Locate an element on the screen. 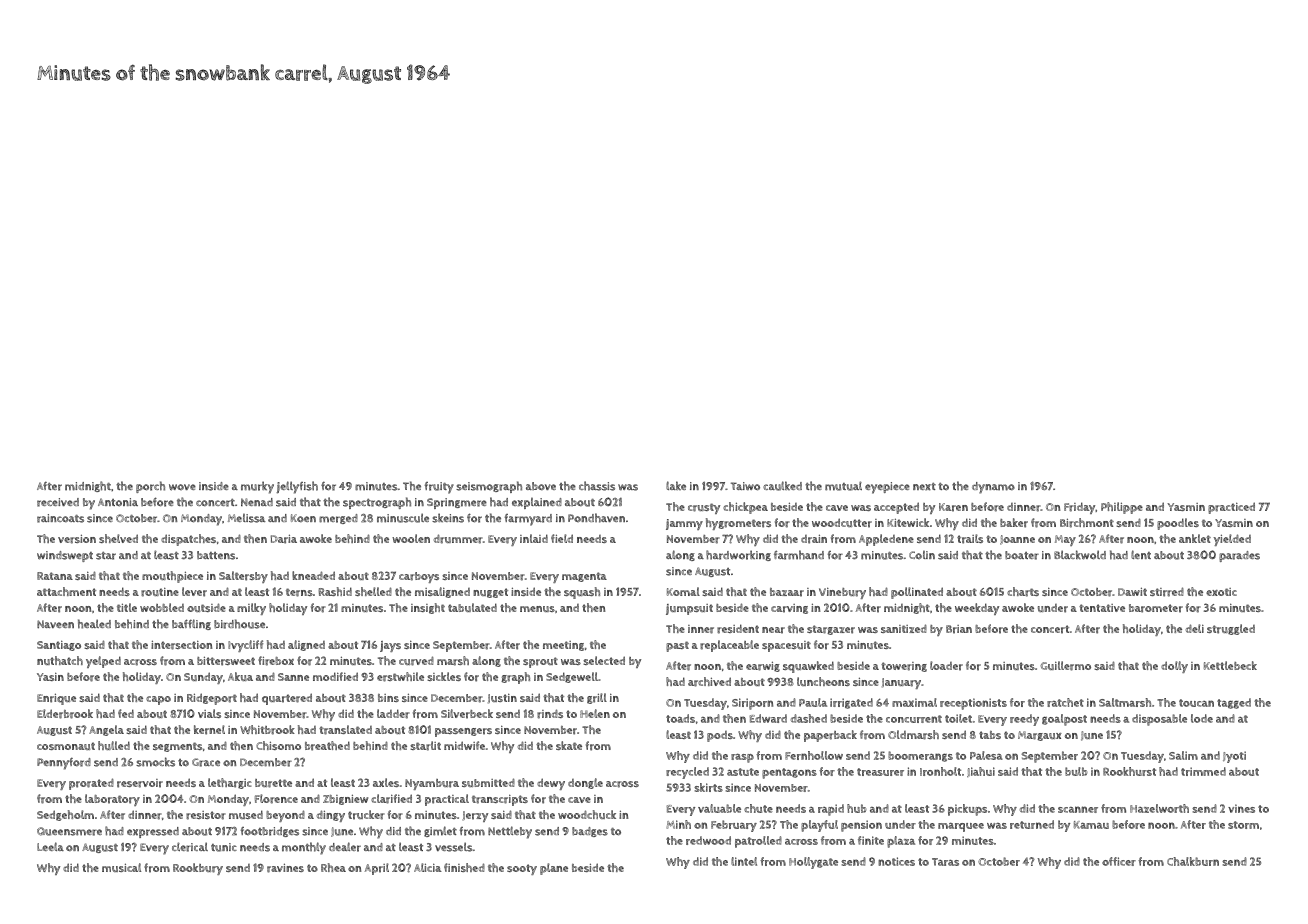 Image resolution: width=1308 pixels, height=924 pixels. insight is located at coordinates (428, 608).
